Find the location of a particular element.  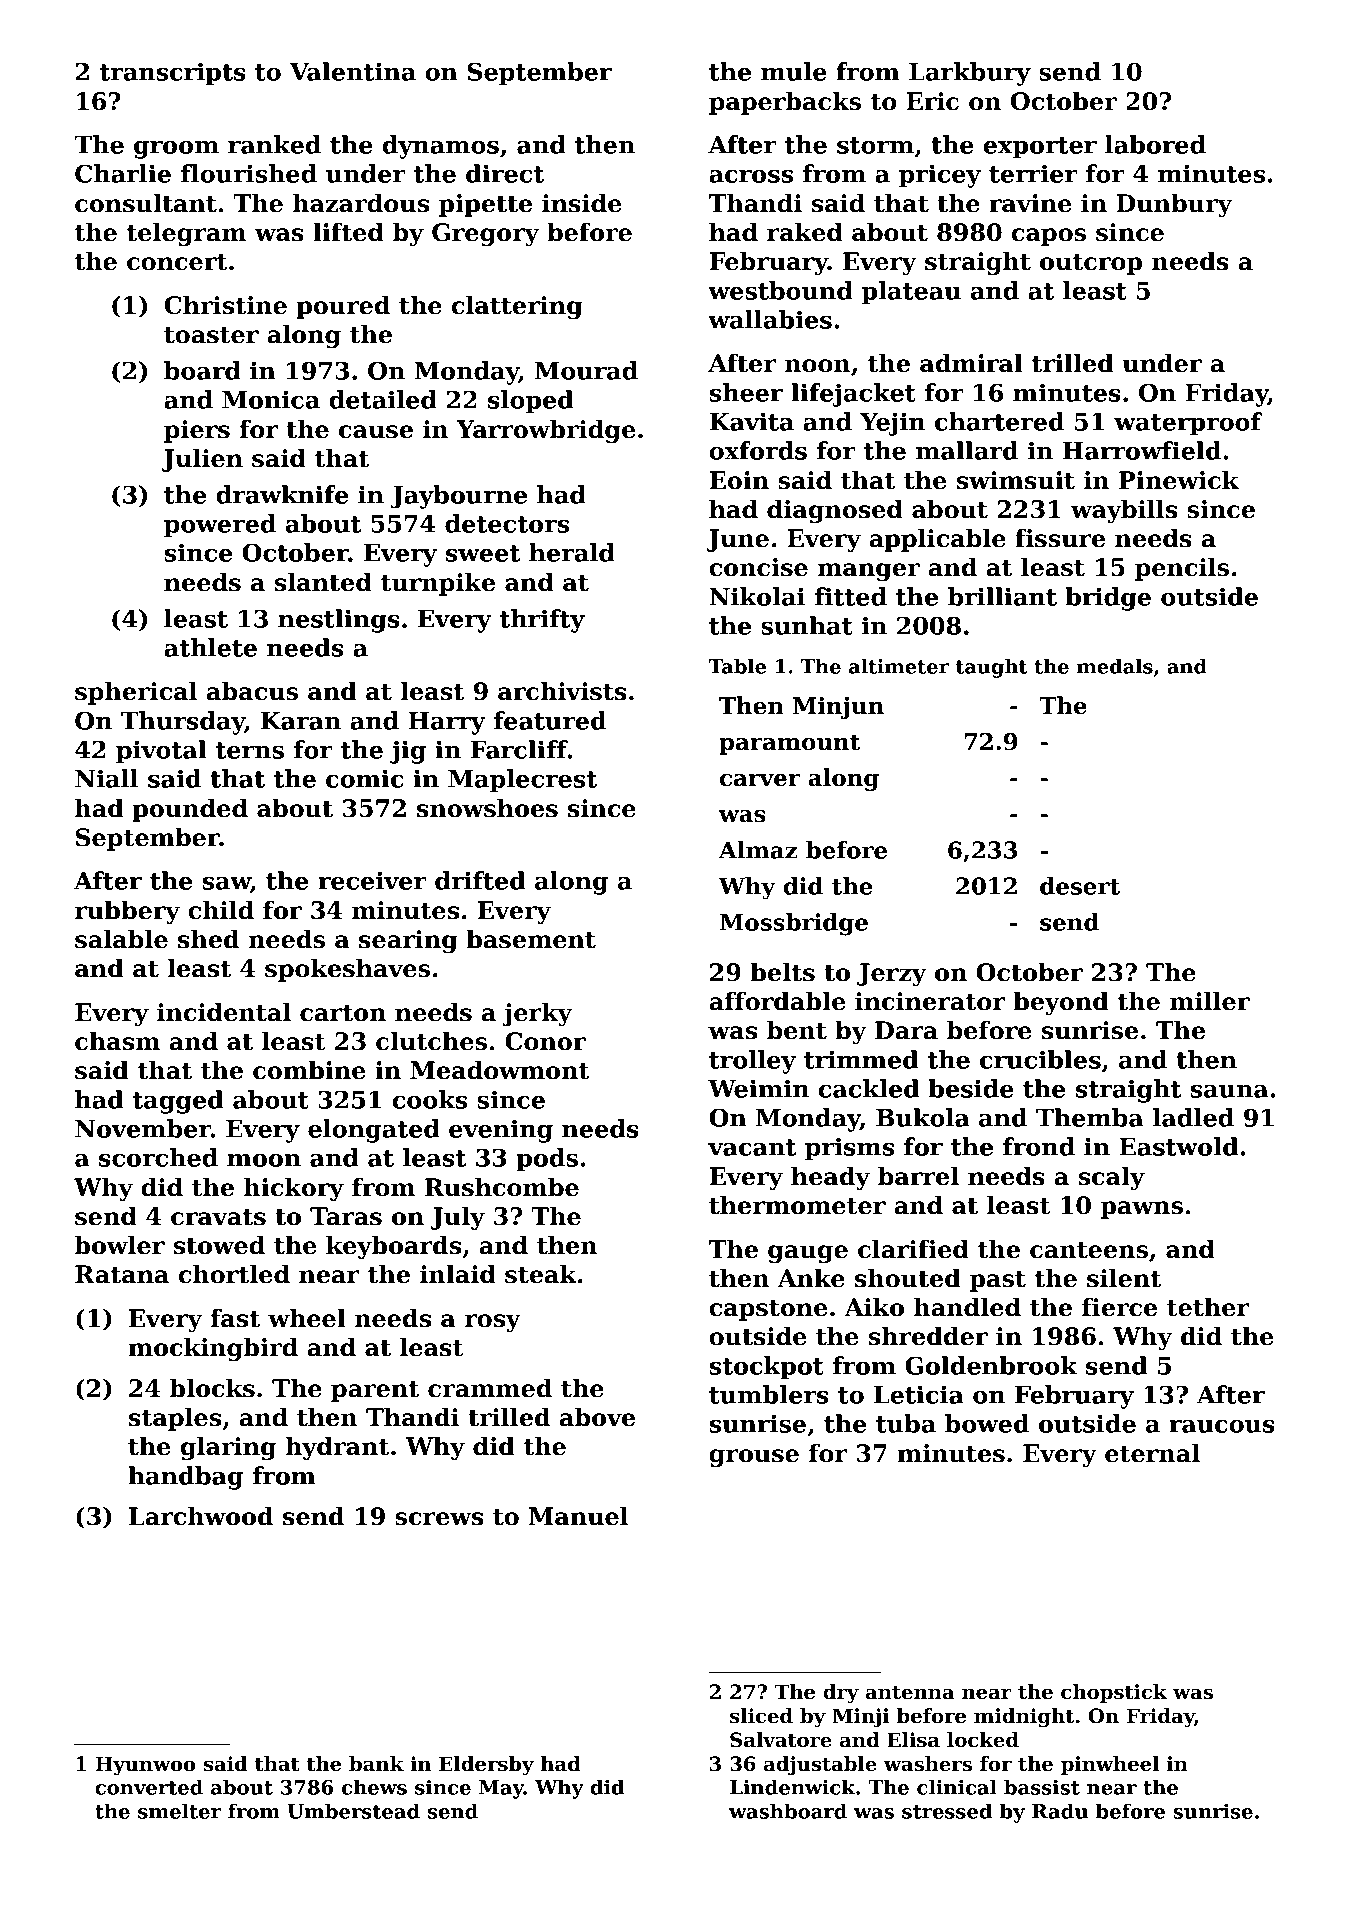

poured is located at coordinates (343, 307).
